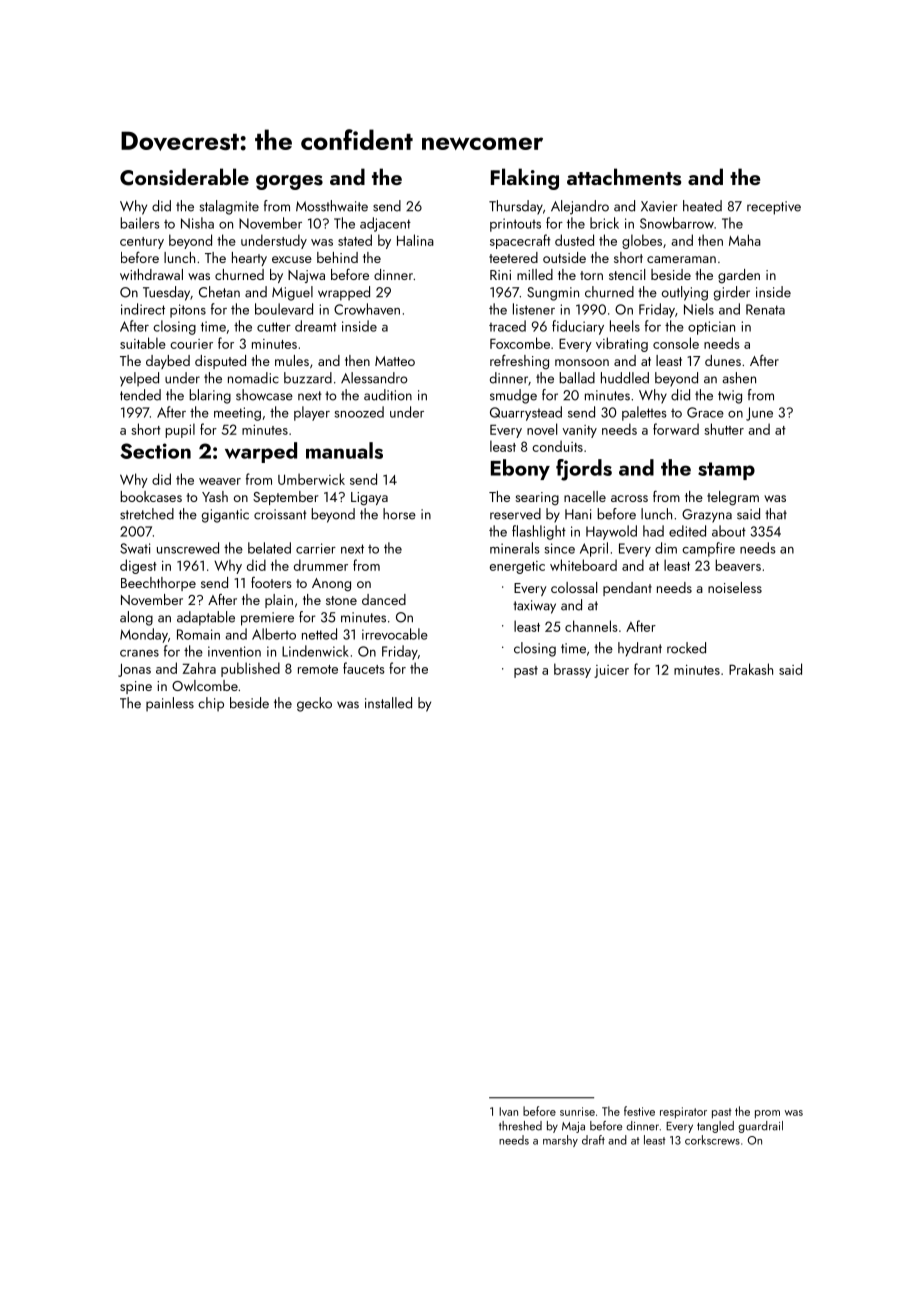 Image resolution: width=924 pixels, height=1311 pixels. I want to click on receptive, so click(774, 208).
